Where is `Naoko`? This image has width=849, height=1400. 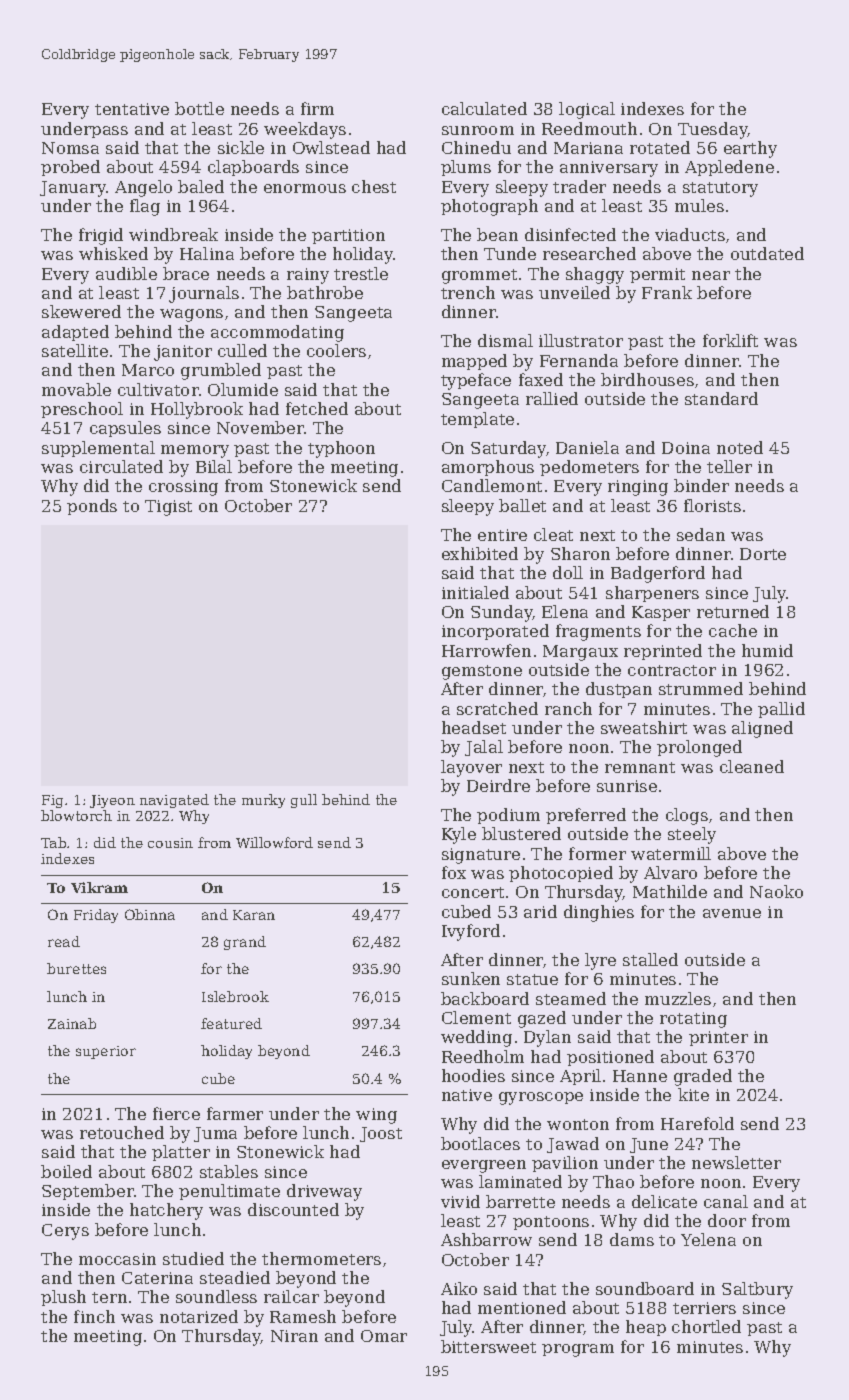
Naoko is located at coordinates (776, 891).
